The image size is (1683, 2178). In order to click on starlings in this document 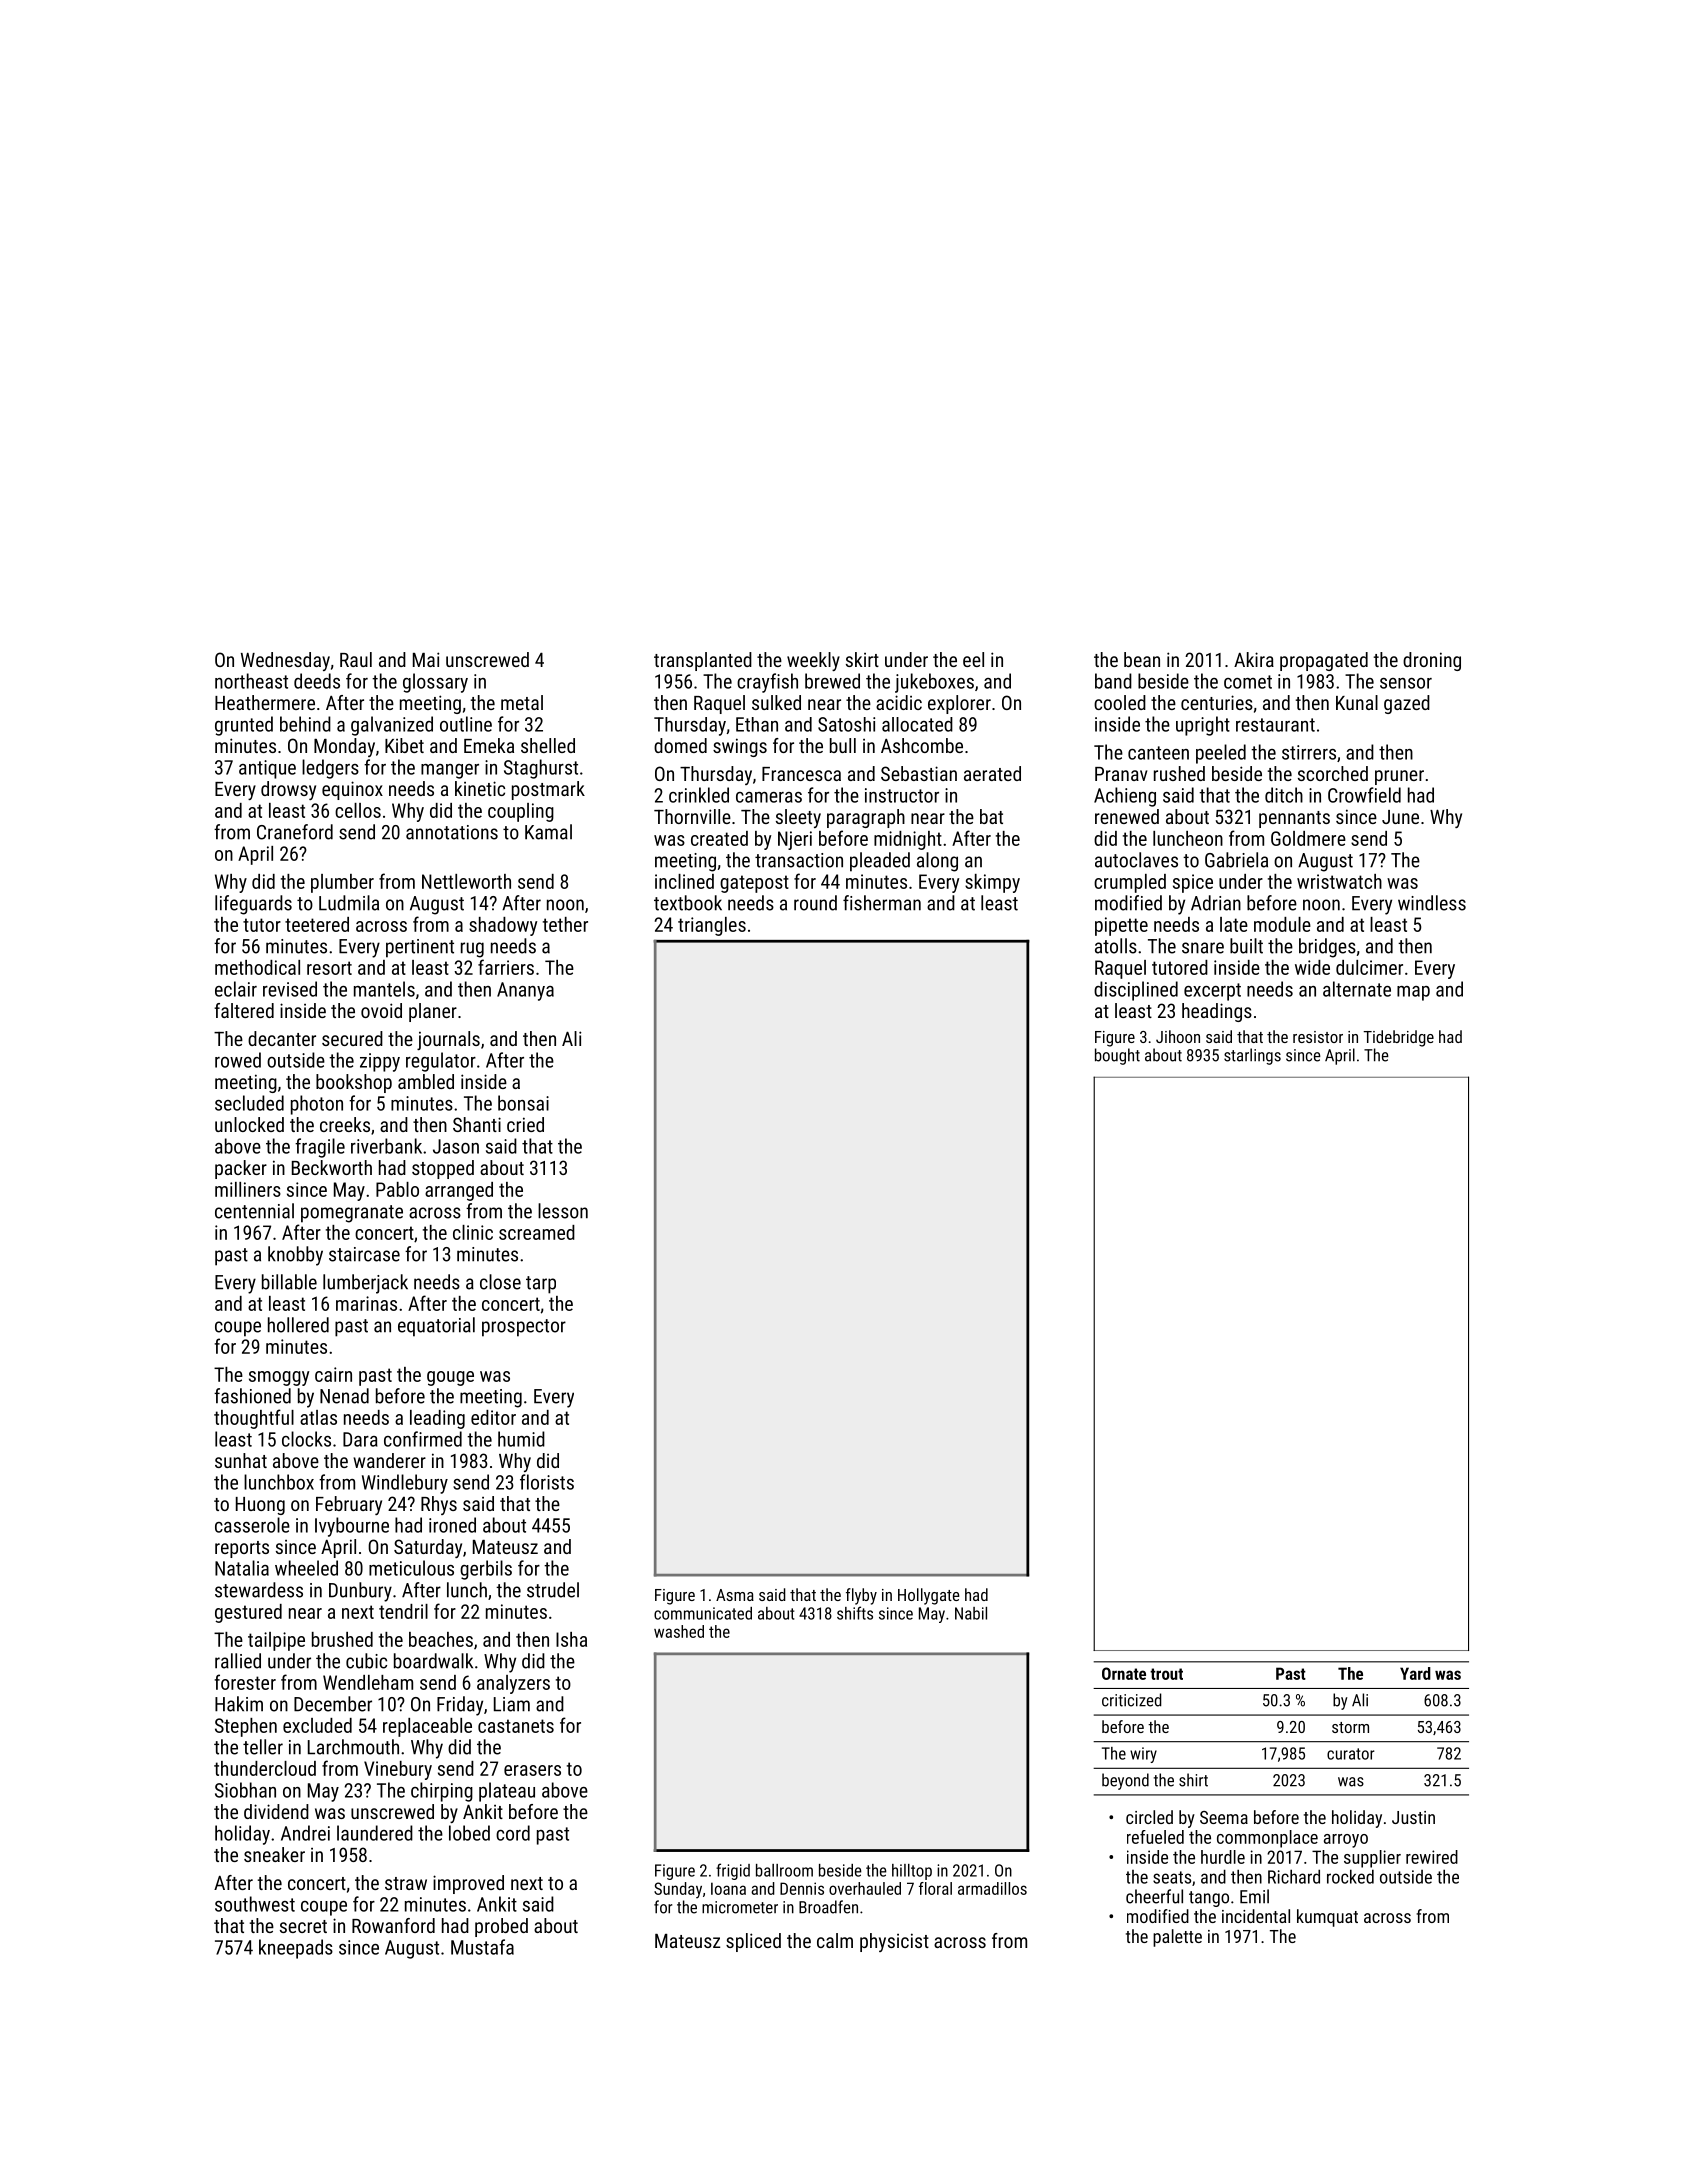, I will do `click(1252, 1056)`.
